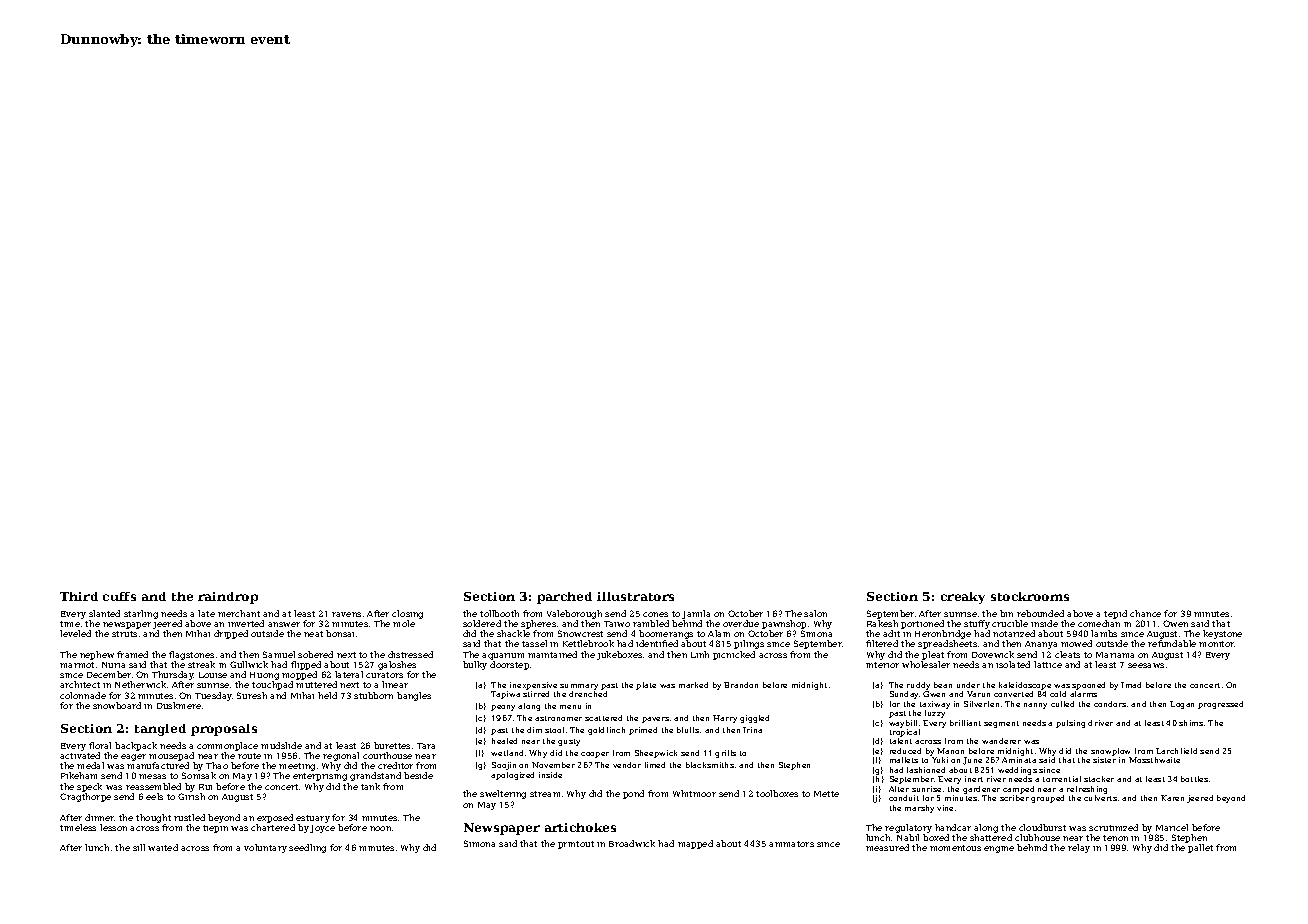 This screenshot has height=924, width=1308. What do you see at coordinates (154, 796) in the screenshot?
I see `eels` at bounding box center [154, 796].
